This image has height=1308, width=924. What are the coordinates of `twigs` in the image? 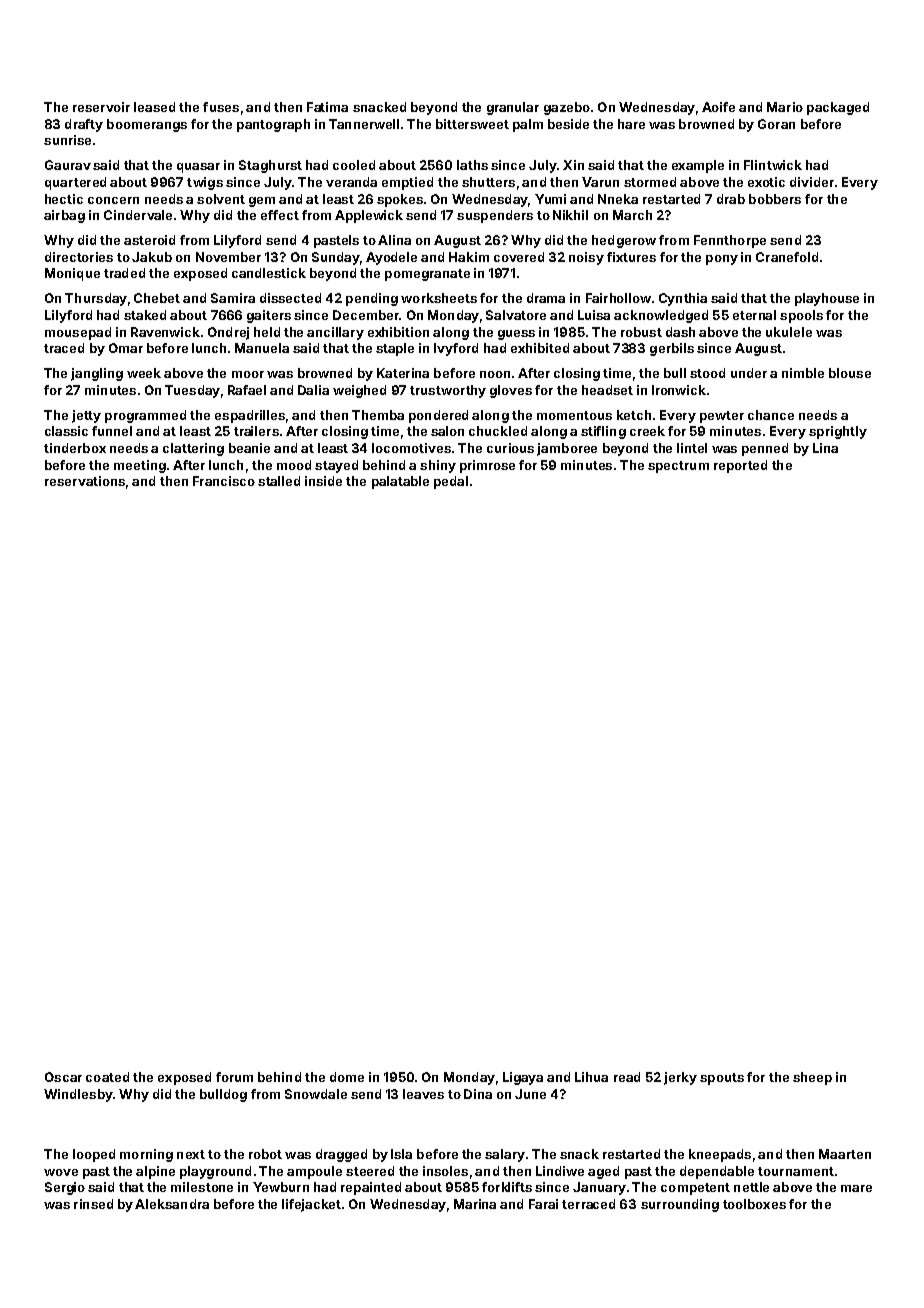 It's located at (205, 183).
